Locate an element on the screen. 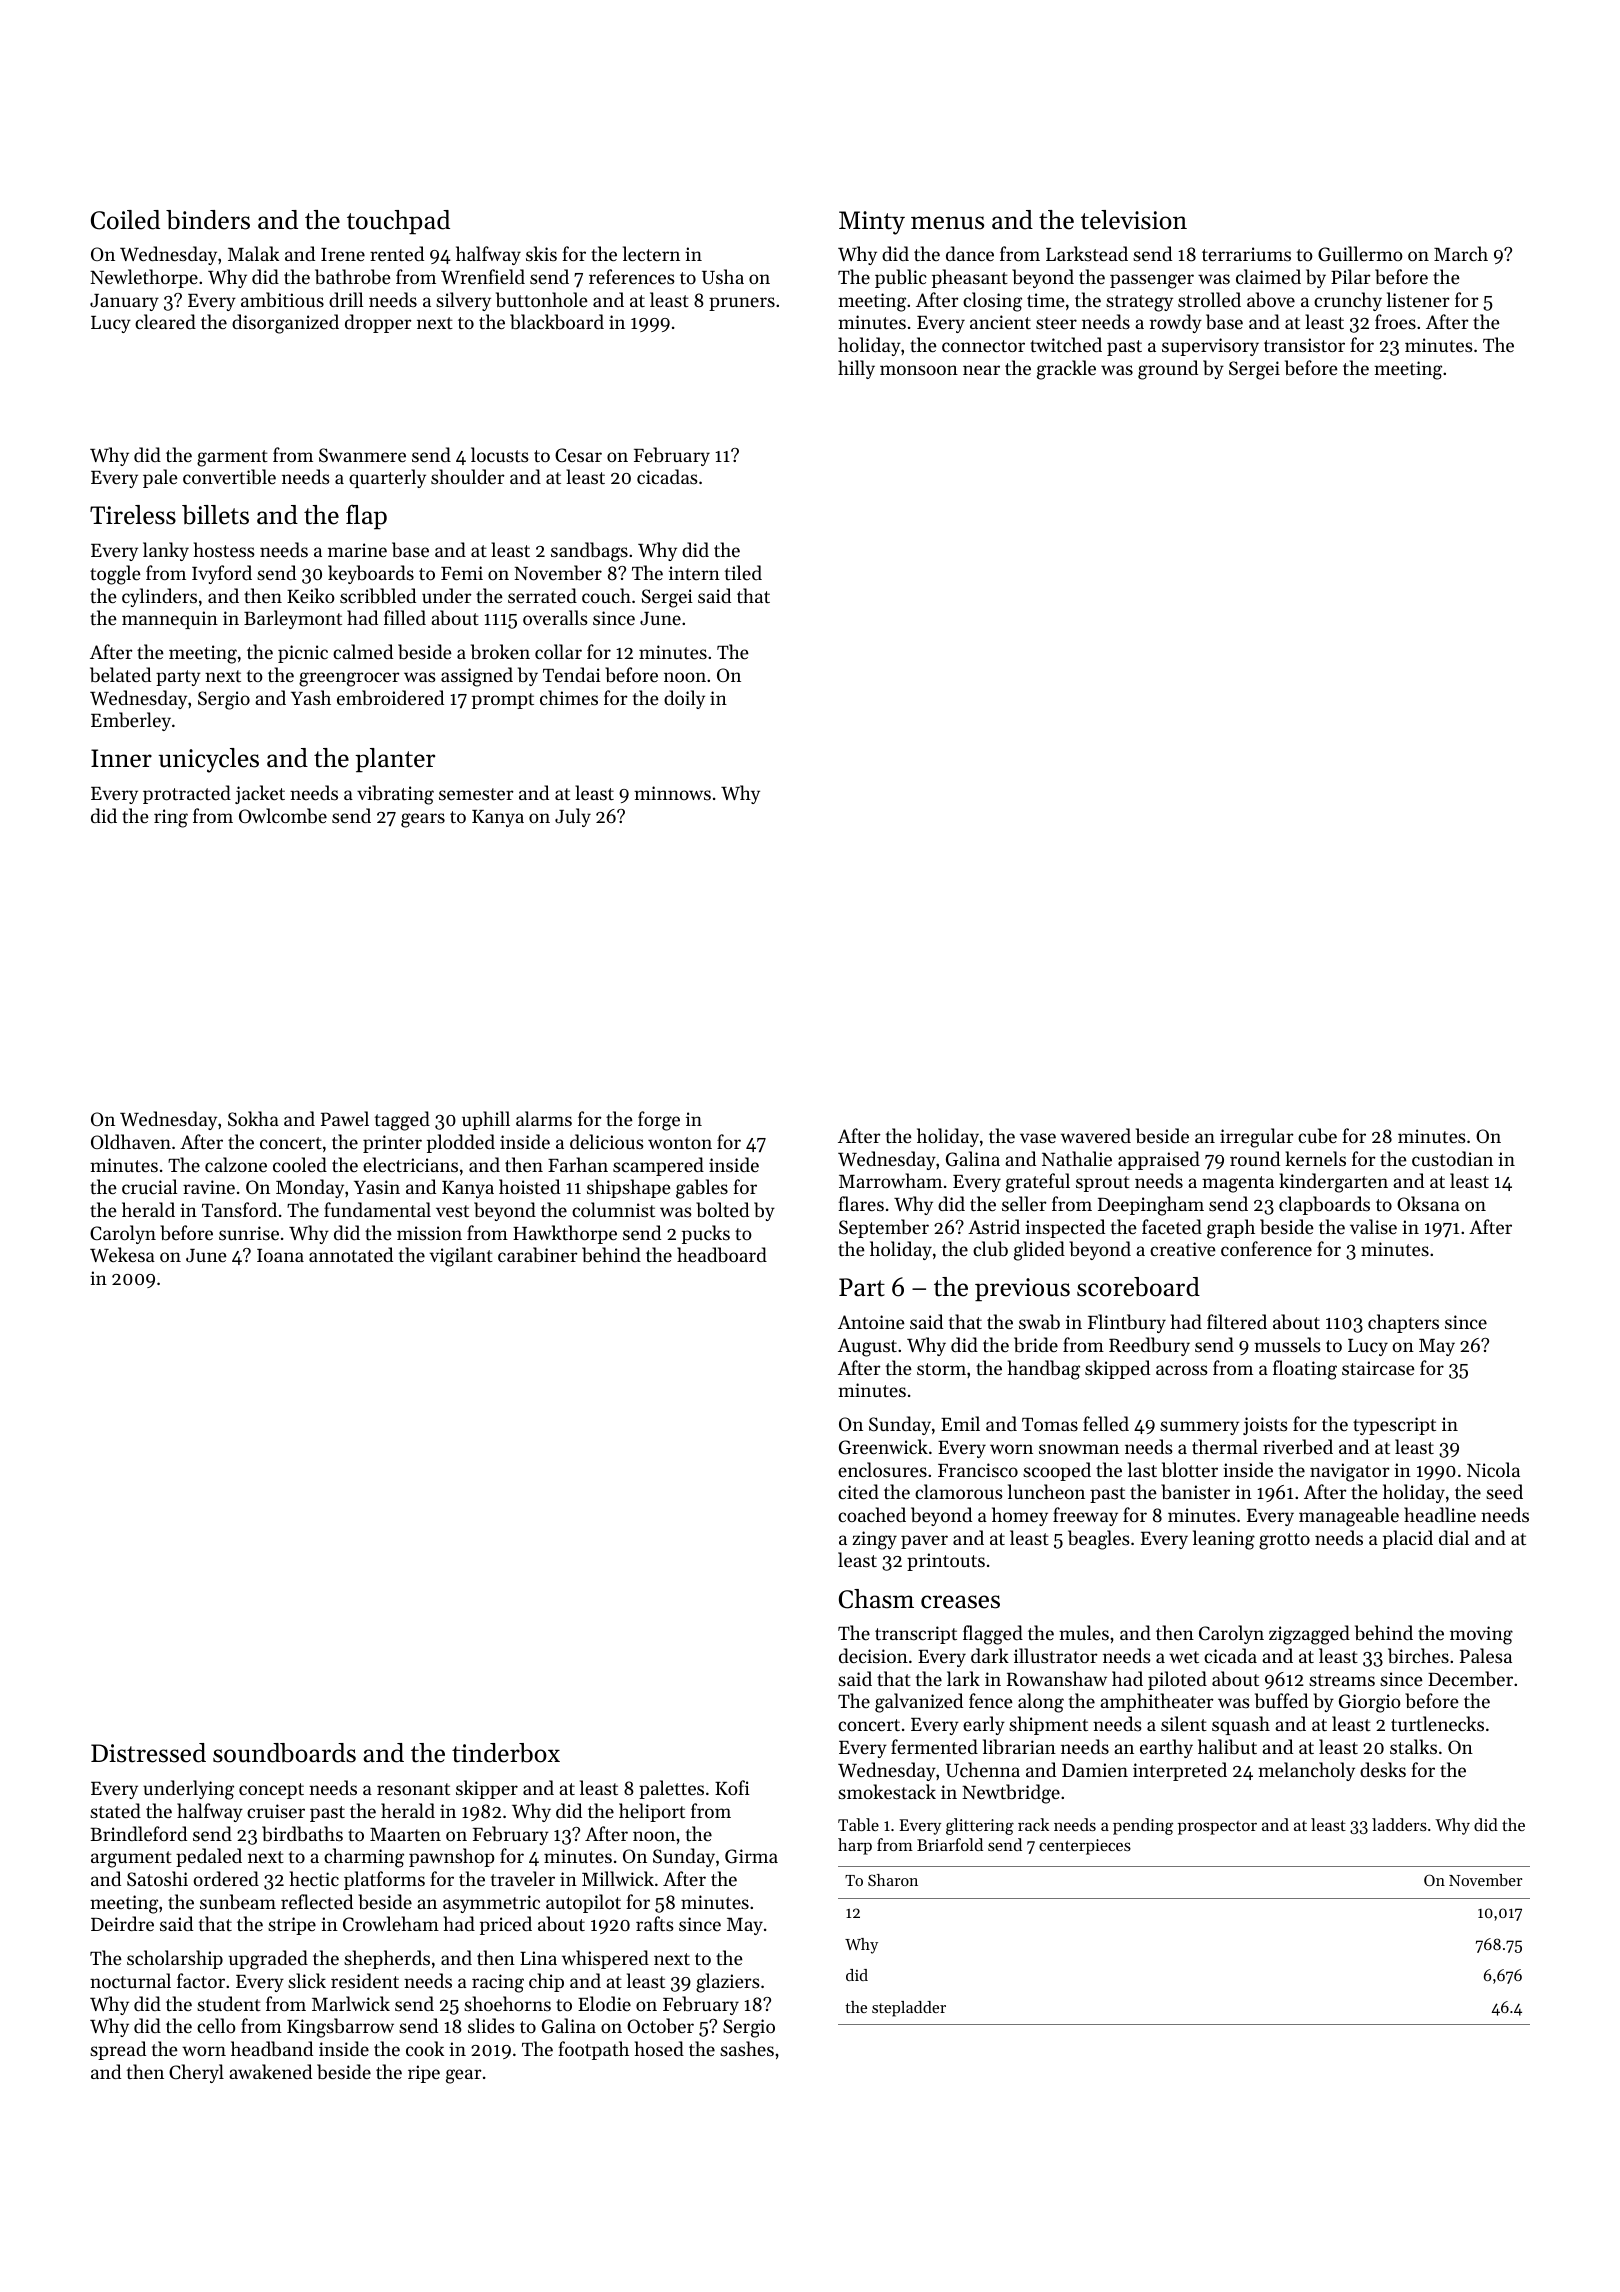  doily is located at coordinates (684, 699).
